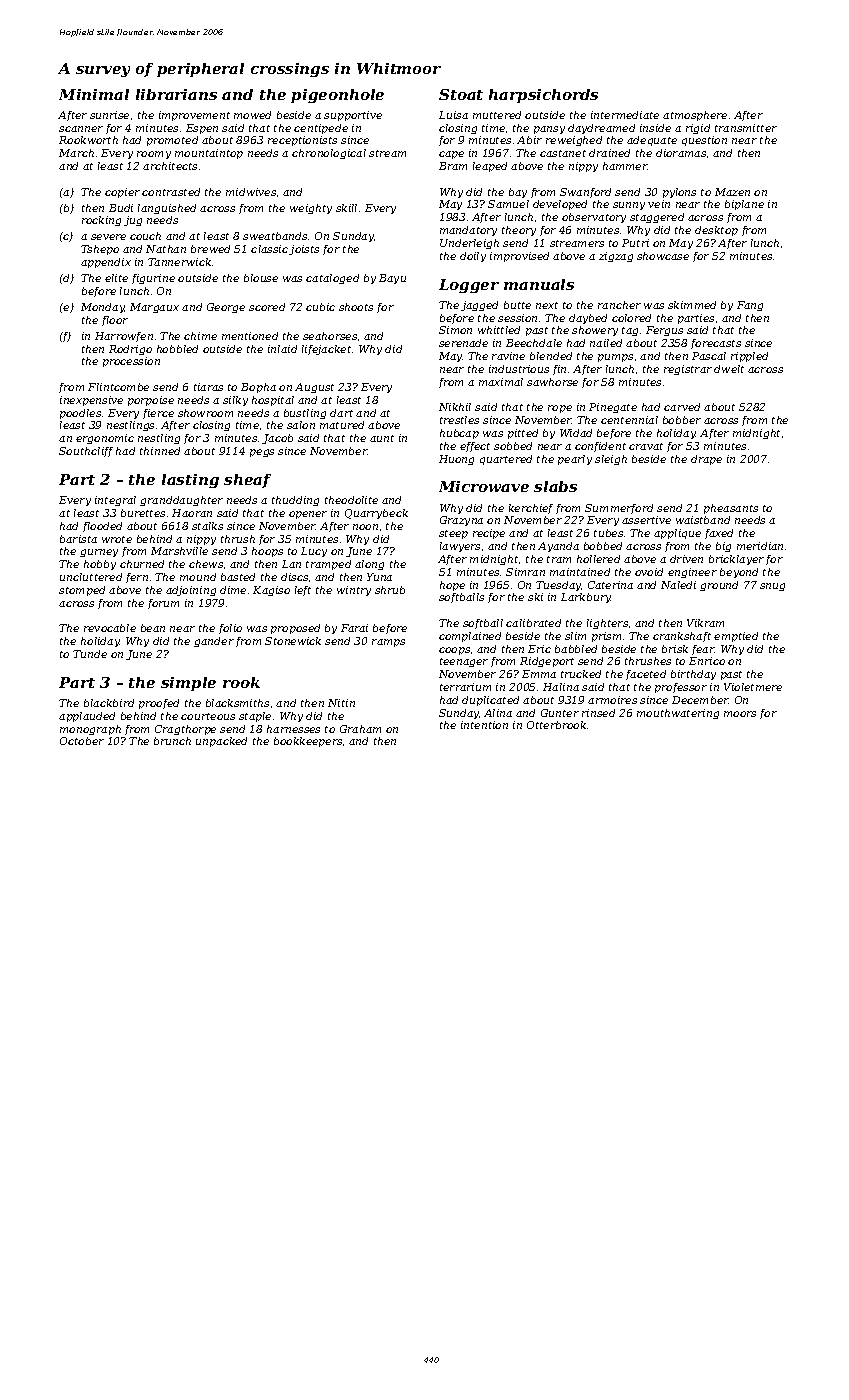 The height and width of the image is (1400, 849). What do you see at coordinates (461, 94) in the image?
I see `Stoat` at bounding box center [461, 94].
